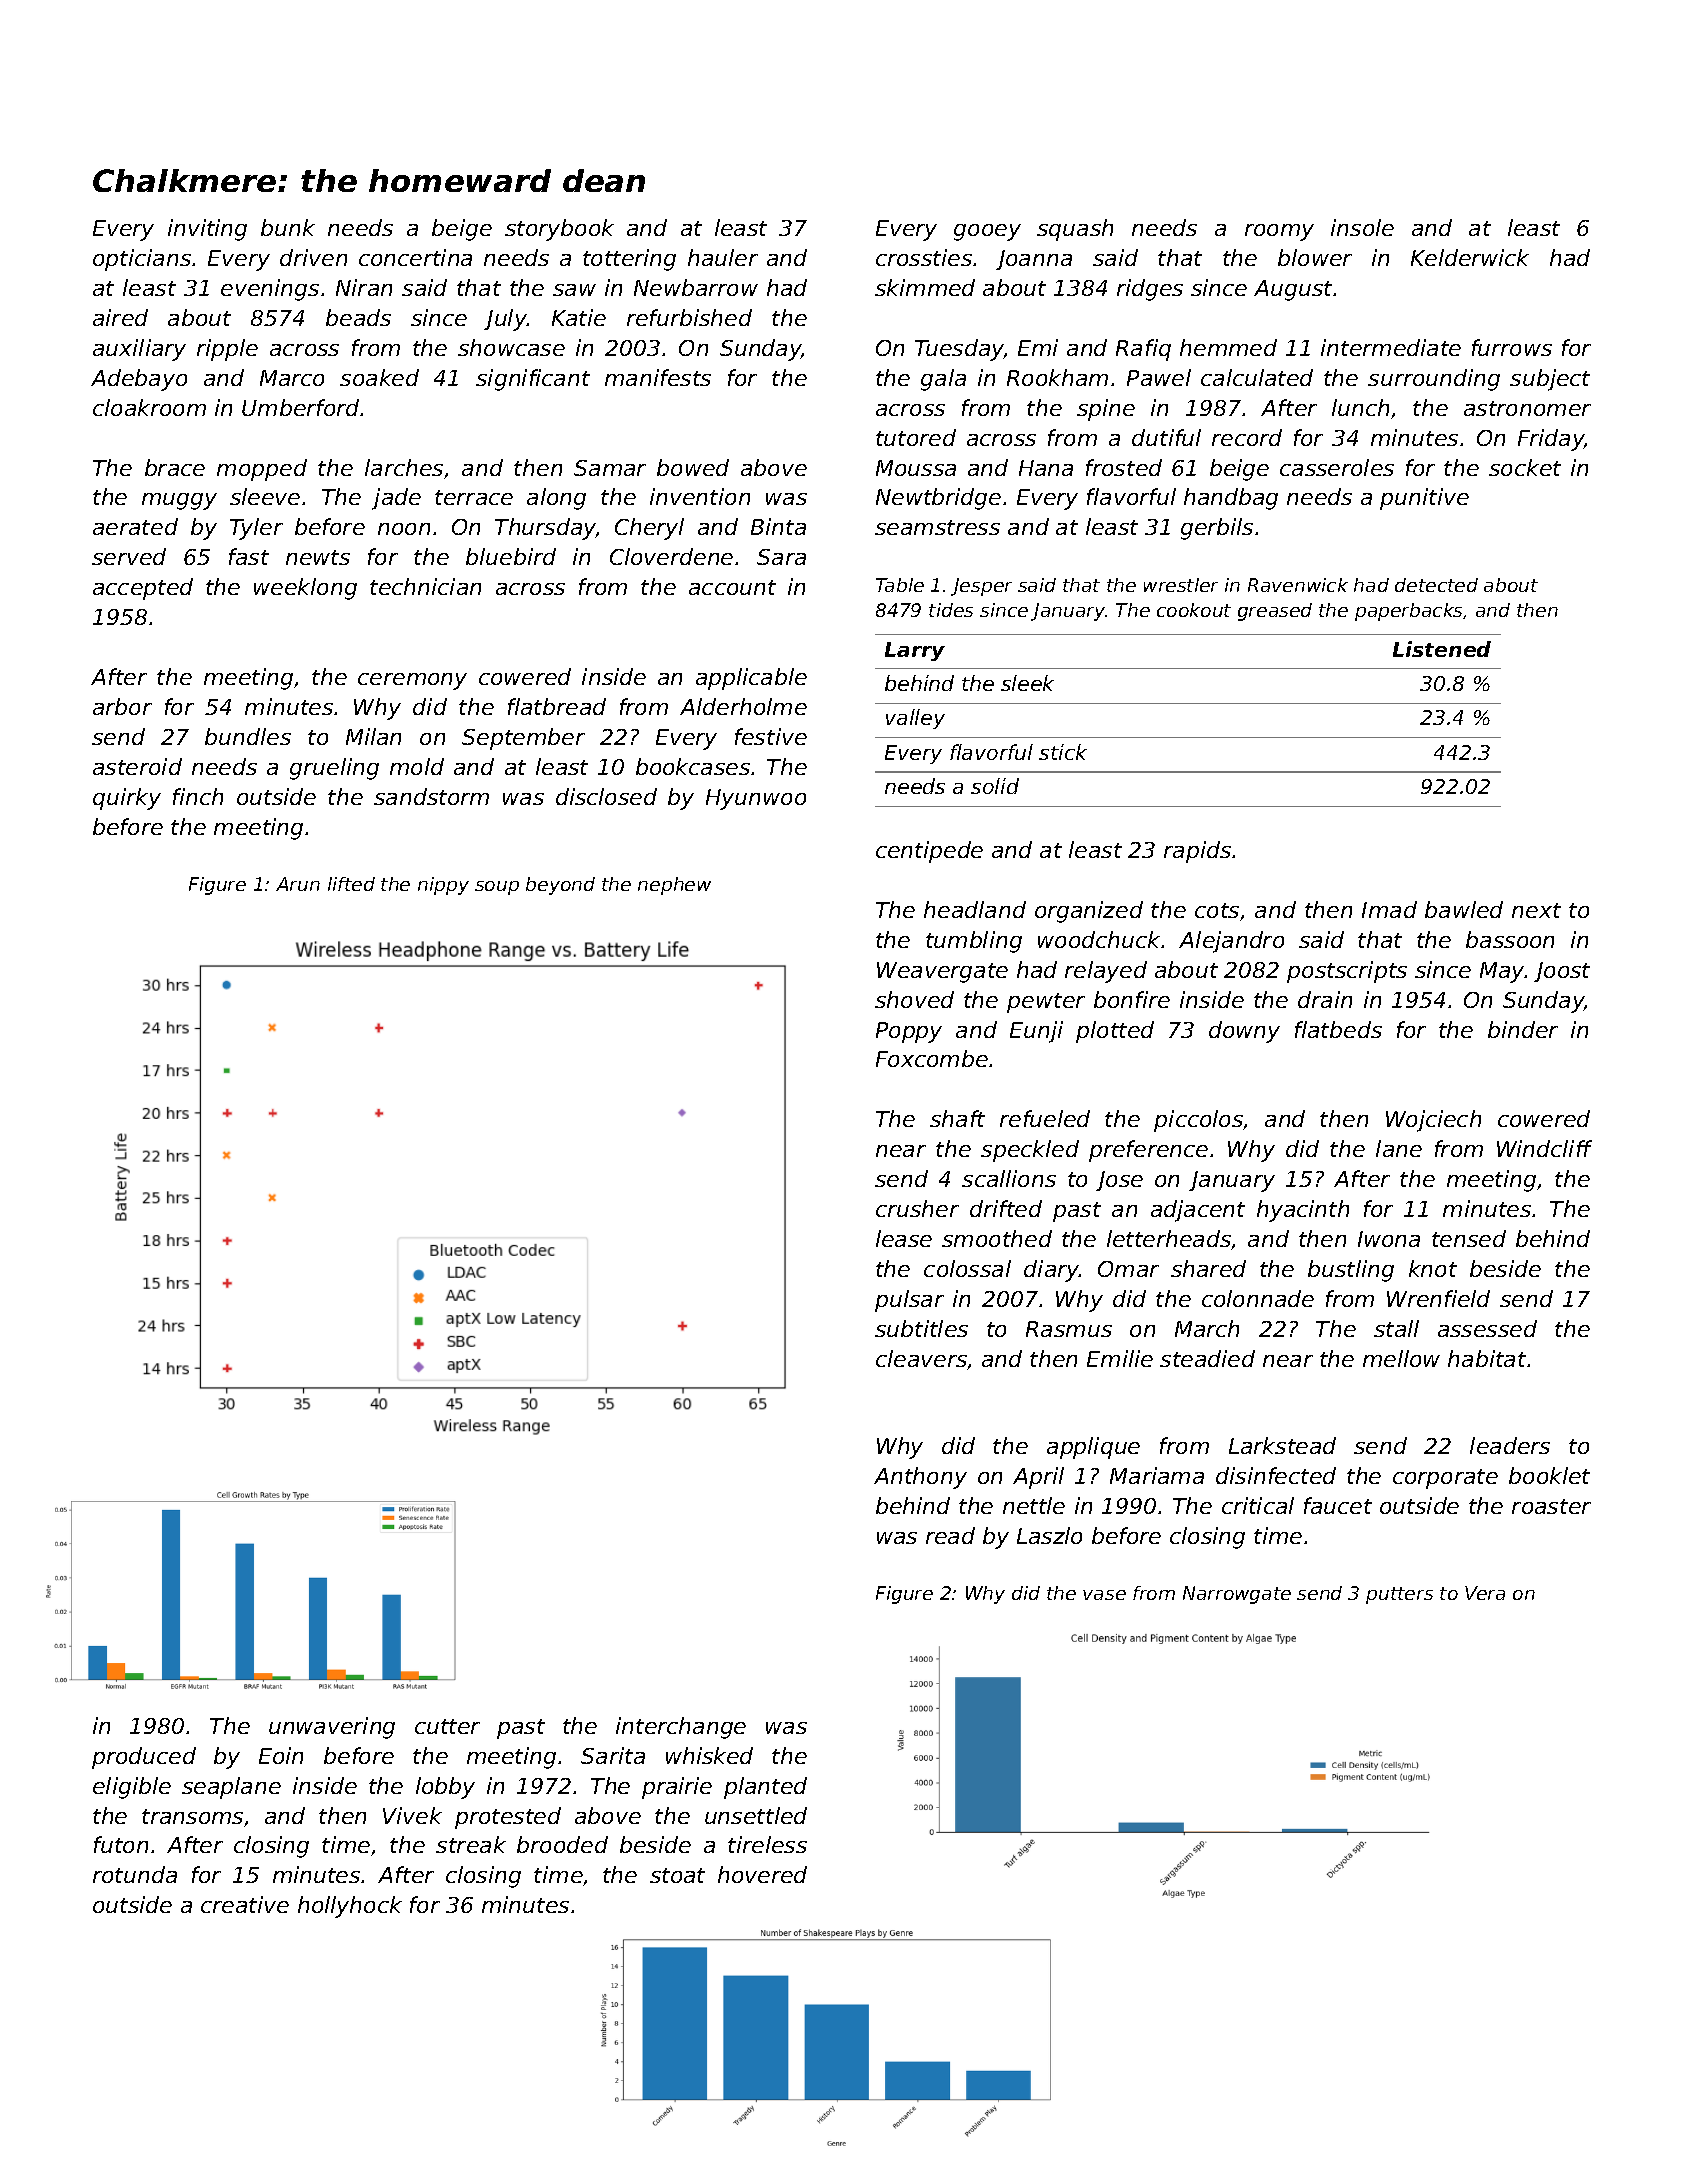 This document has width=1683, height=2178. Describe the element at coordinates (909, 1301) in the document. I see `pulsar` at that location.
